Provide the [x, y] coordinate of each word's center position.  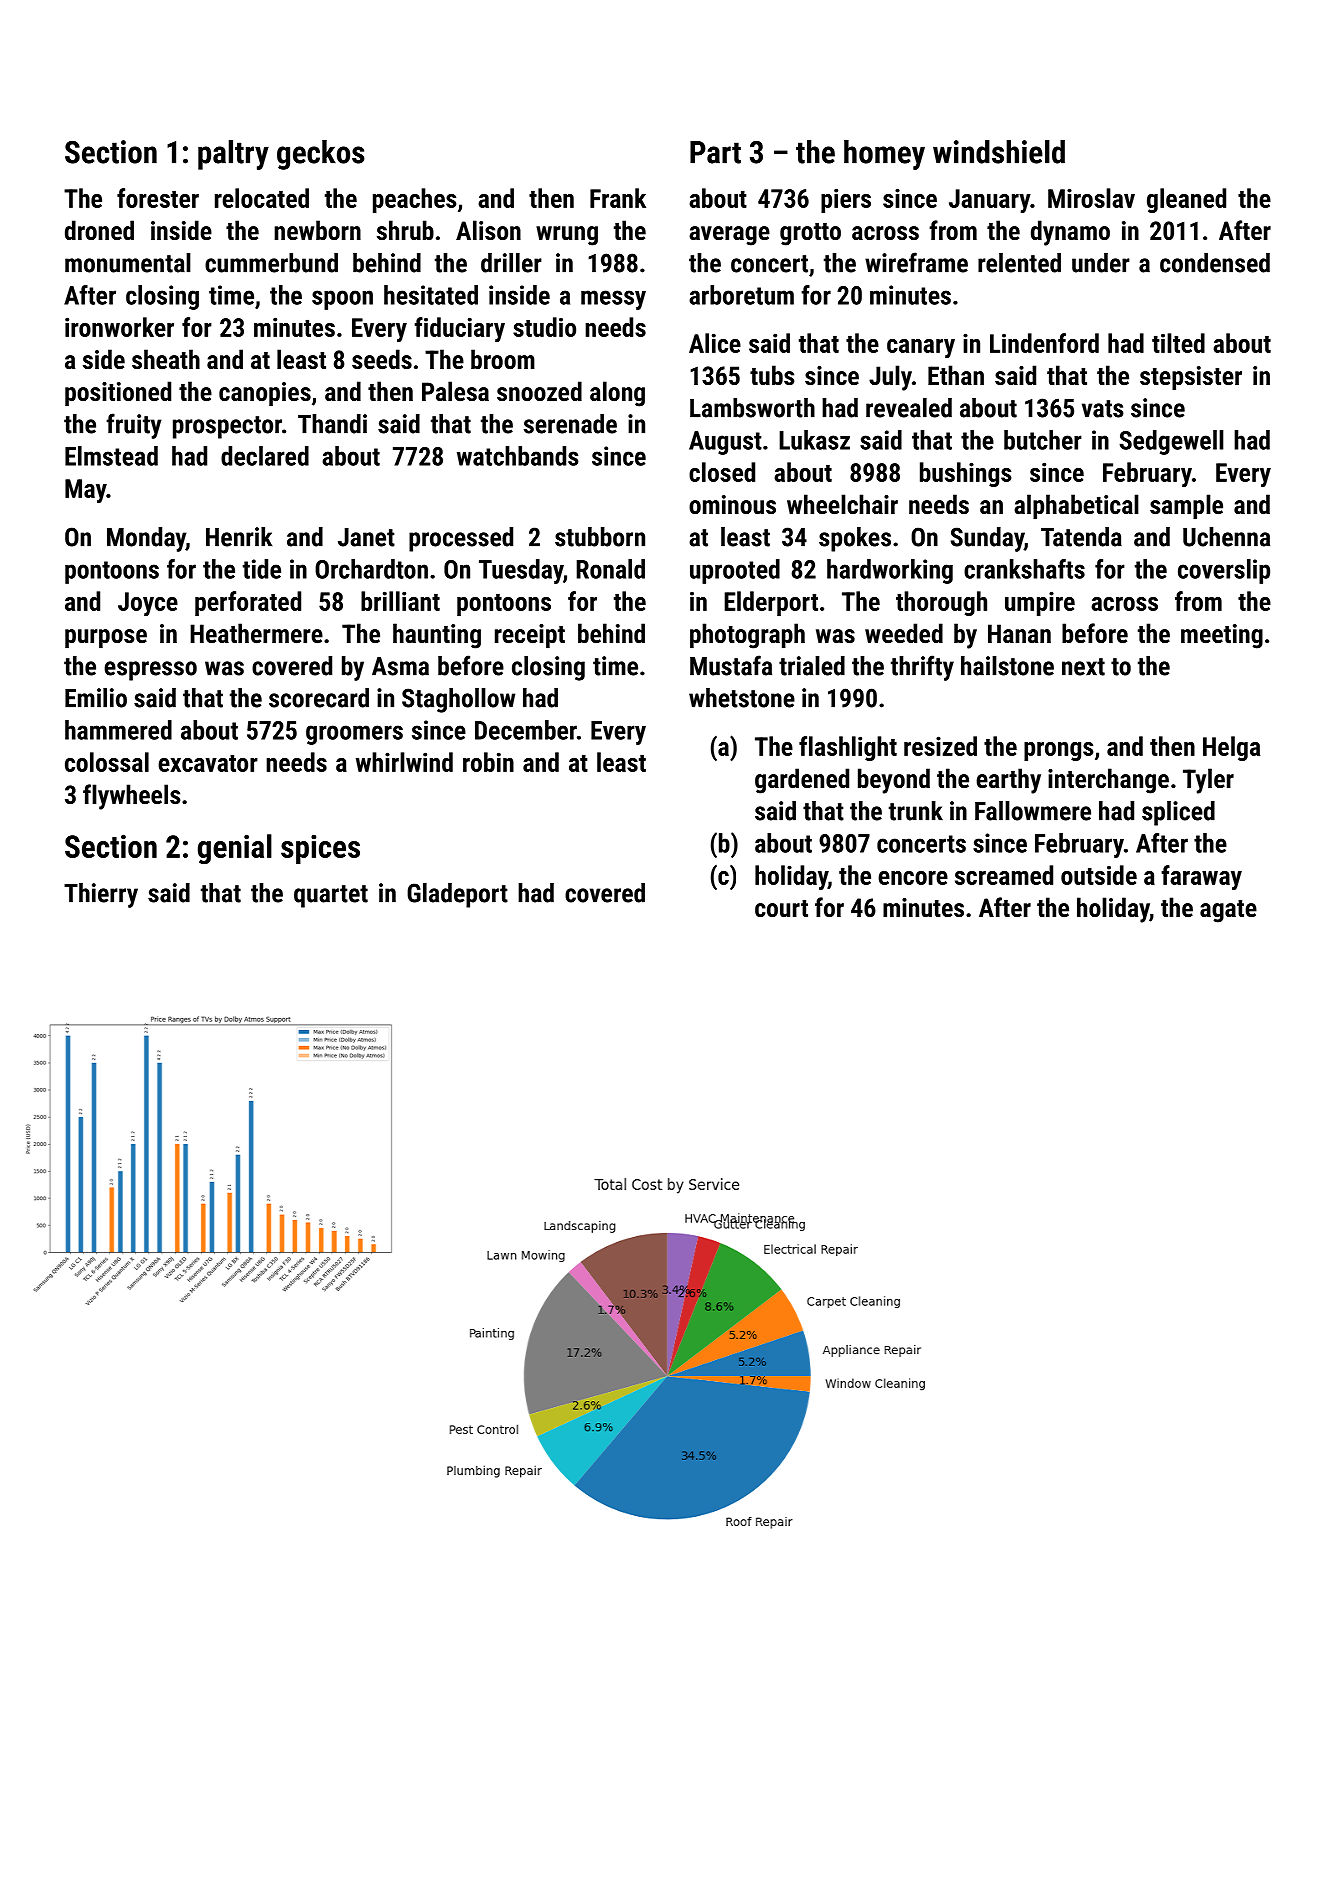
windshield [999, 152]
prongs [1059, 751]
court [781, 908]
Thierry [101, 895]
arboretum [741, 295]
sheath [166, 359]
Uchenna [1226, 537]
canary [921, 348]
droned [99, 230]
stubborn [600, 537]
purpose [106, 638]
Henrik [239, 537]
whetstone [742, 698]
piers [846, 200]
